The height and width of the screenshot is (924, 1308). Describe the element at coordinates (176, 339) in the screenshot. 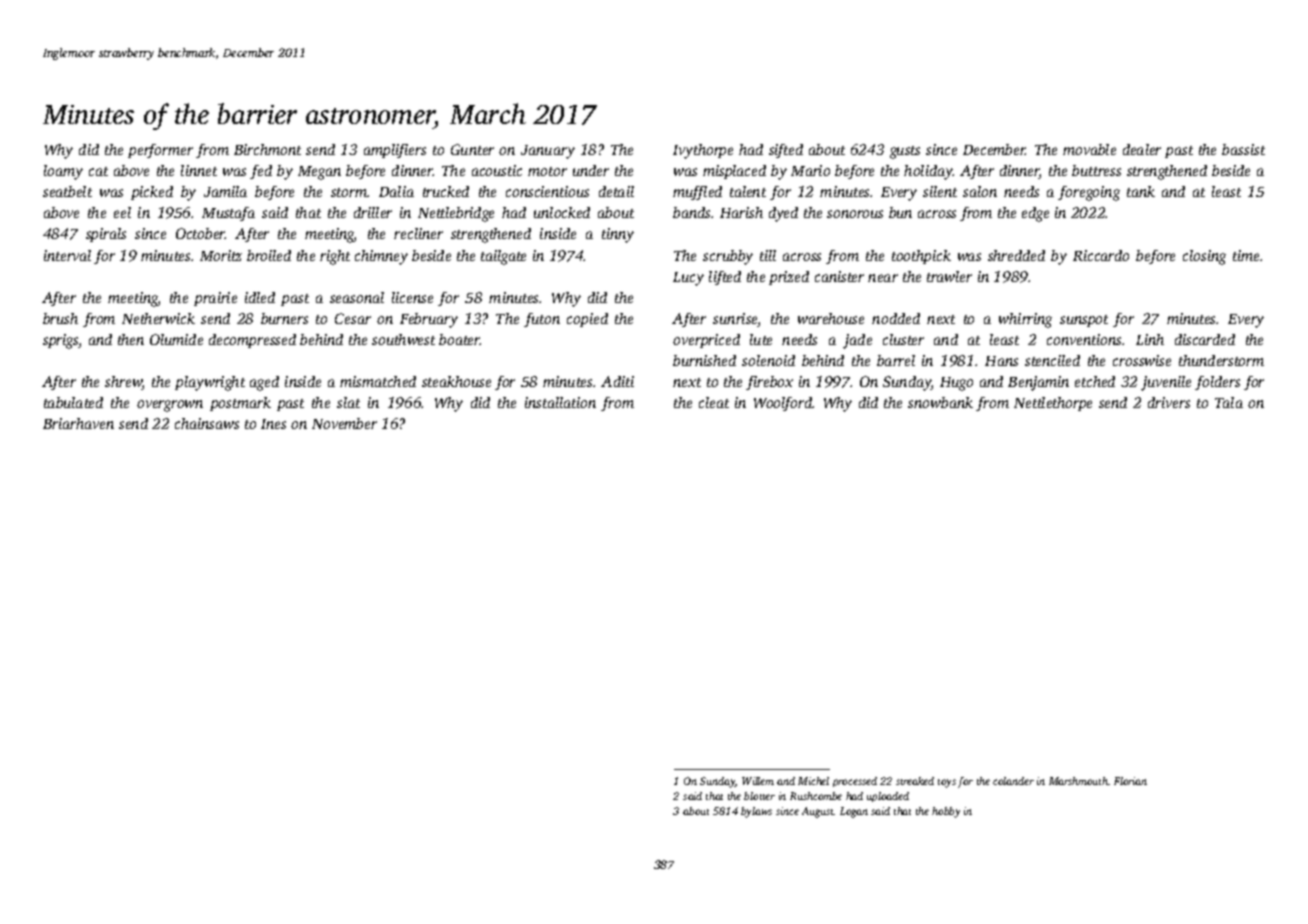

I see `Olumide` at that location.
